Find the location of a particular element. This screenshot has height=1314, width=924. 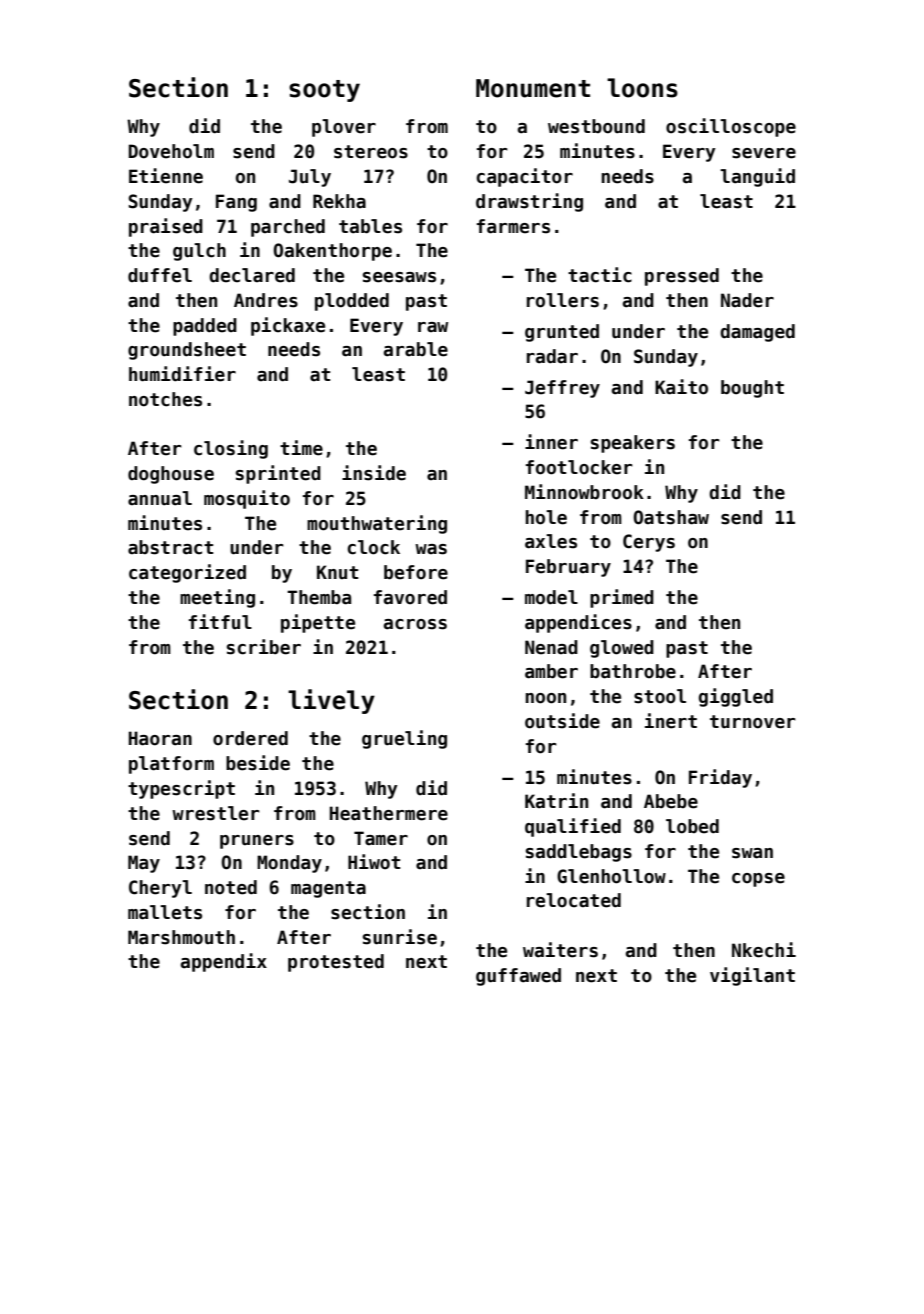

Themba is located at coordinates (319, 597).
